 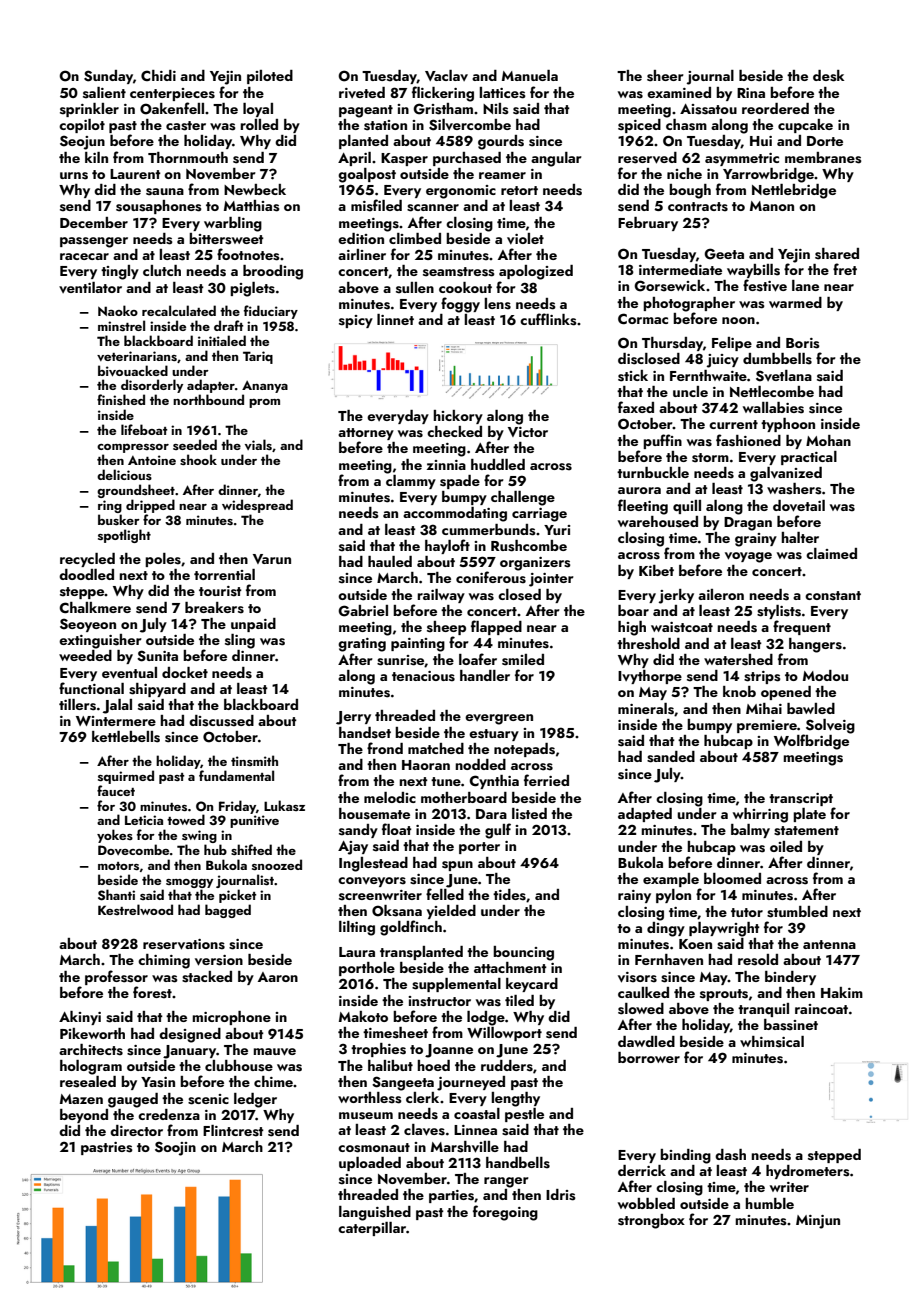 I want to click on vials, so click(x=258, y=444).
